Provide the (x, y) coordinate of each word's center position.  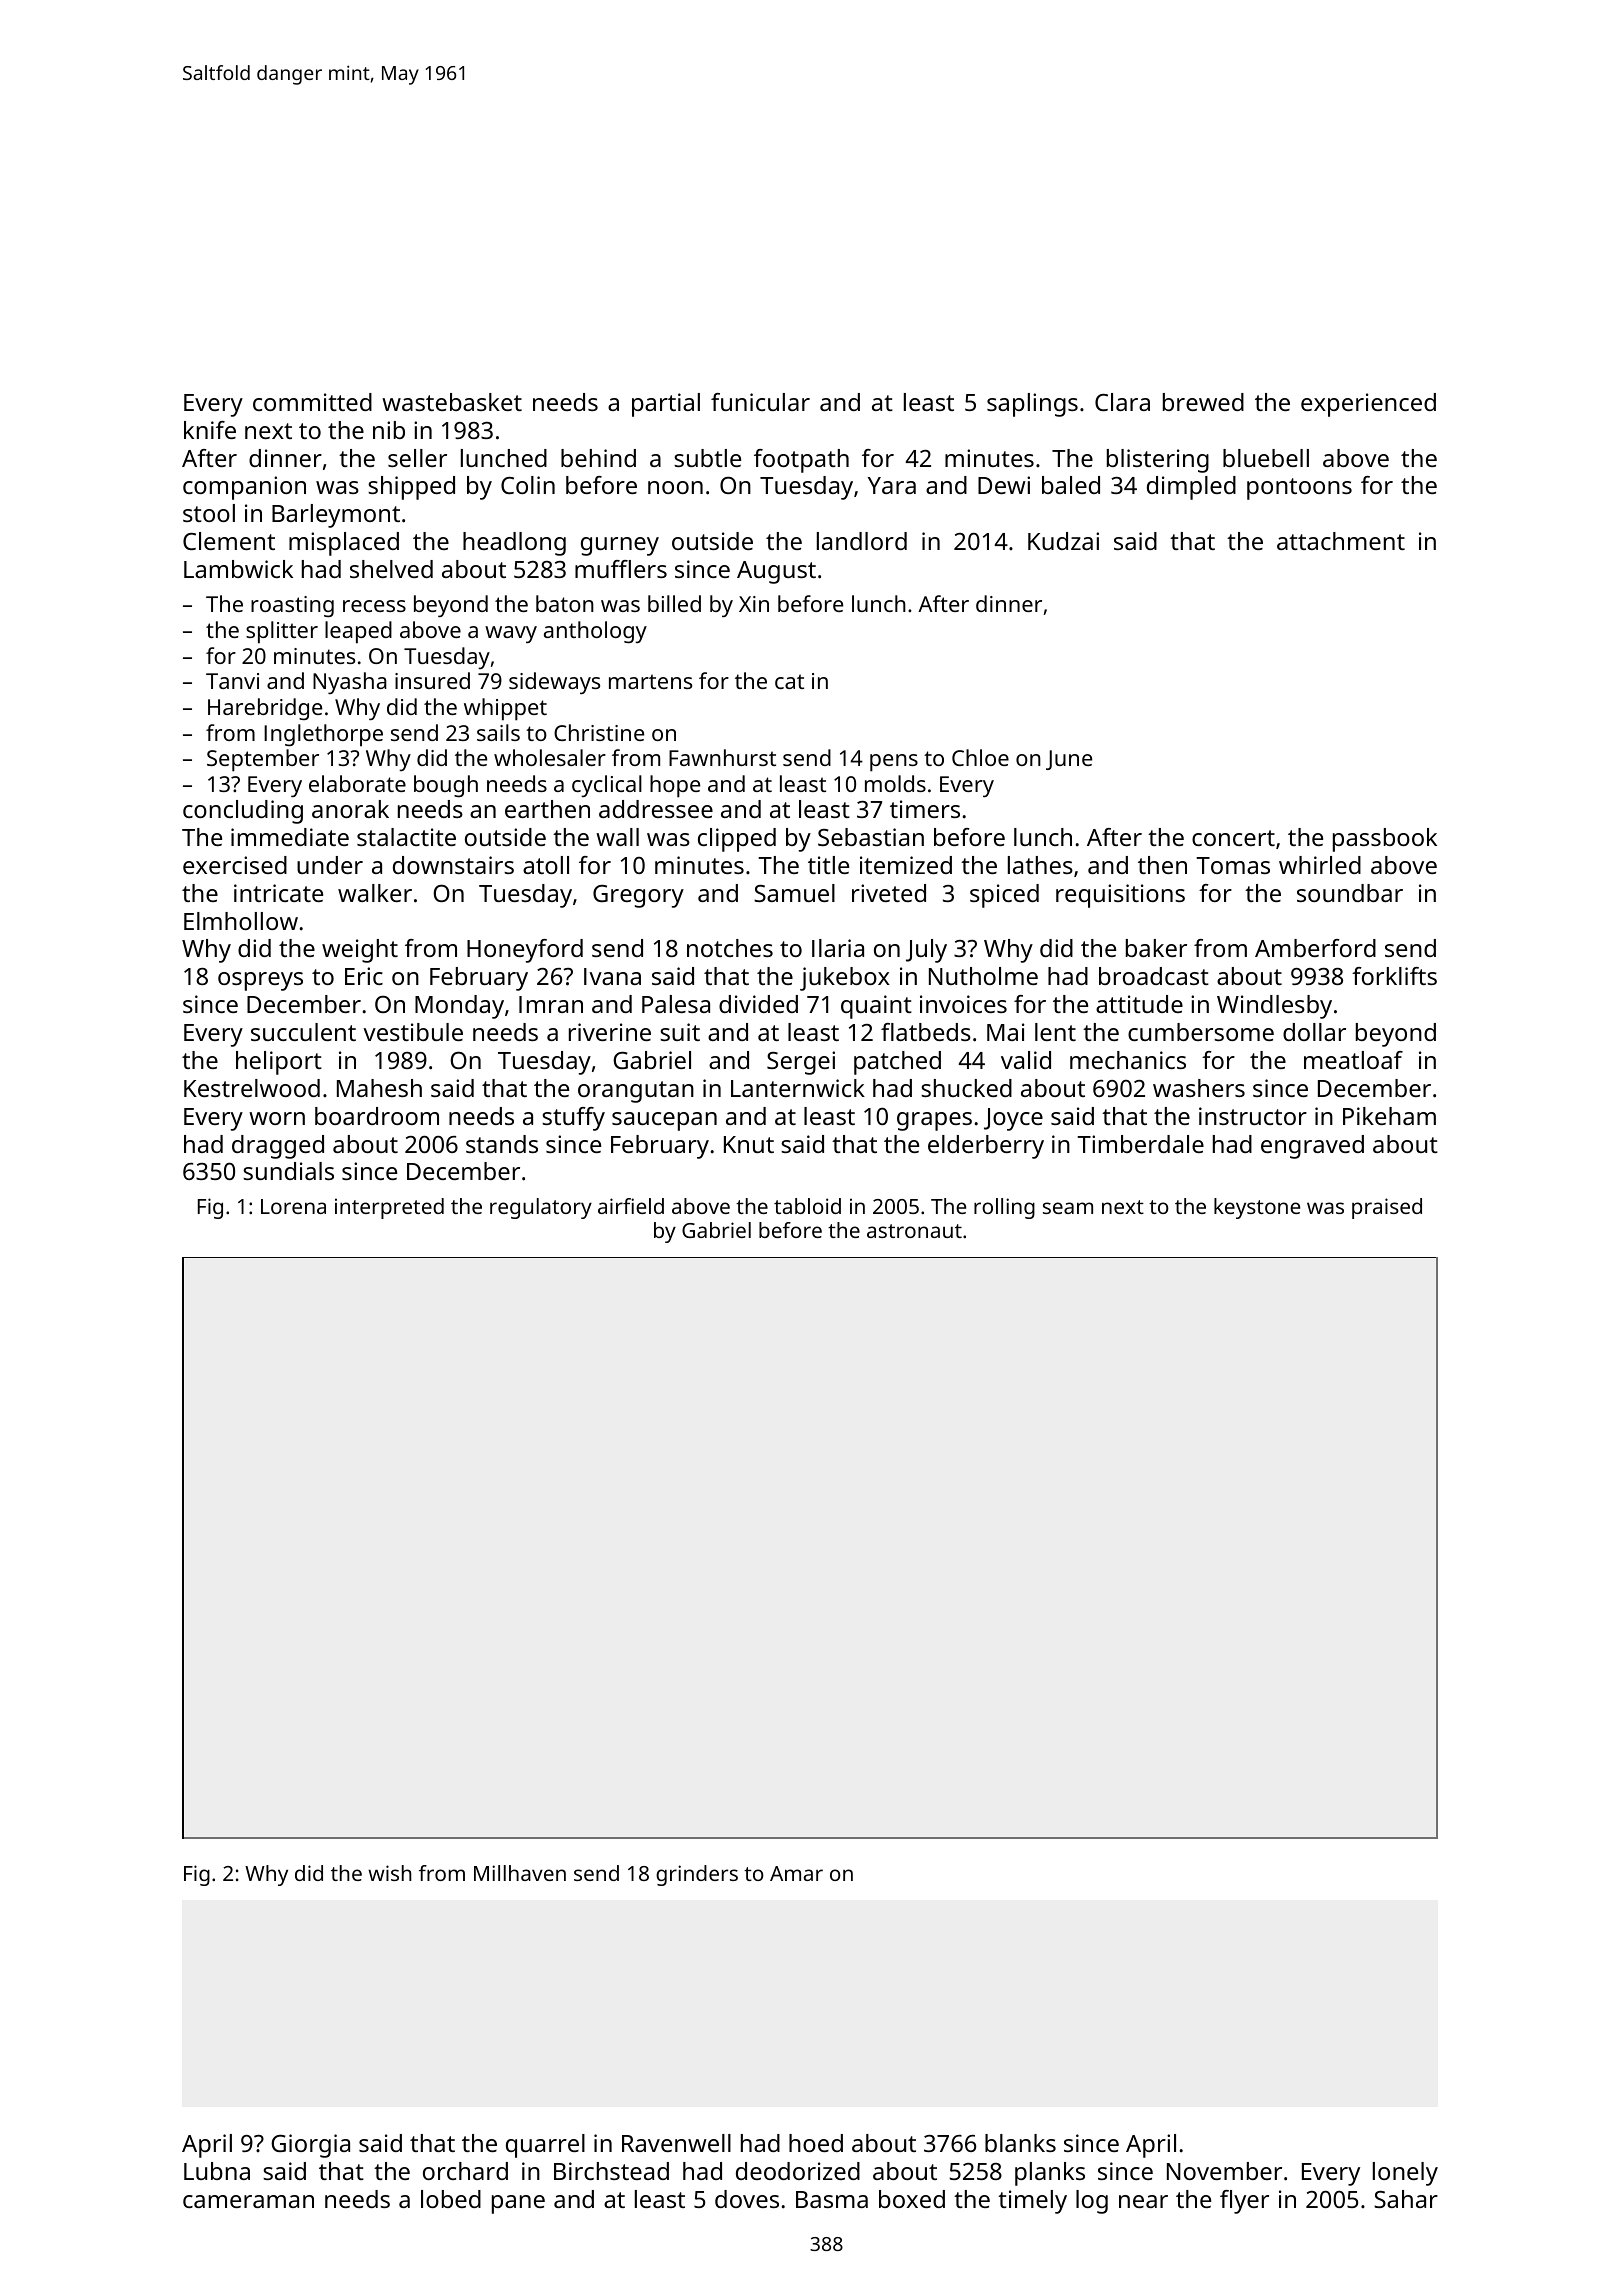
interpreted (389, 1208)
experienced (1368, 405)
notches (730, 948)
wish (390, 1873)
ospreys (260, 981)
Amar (796, 1873)
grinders (697, 1875)
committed (312, 402)
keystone (1257, 1208)
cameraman (248, 2201)
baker (1156, 948)
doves (747, 2199)
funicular (760, 402)
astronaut (914, 1231)
